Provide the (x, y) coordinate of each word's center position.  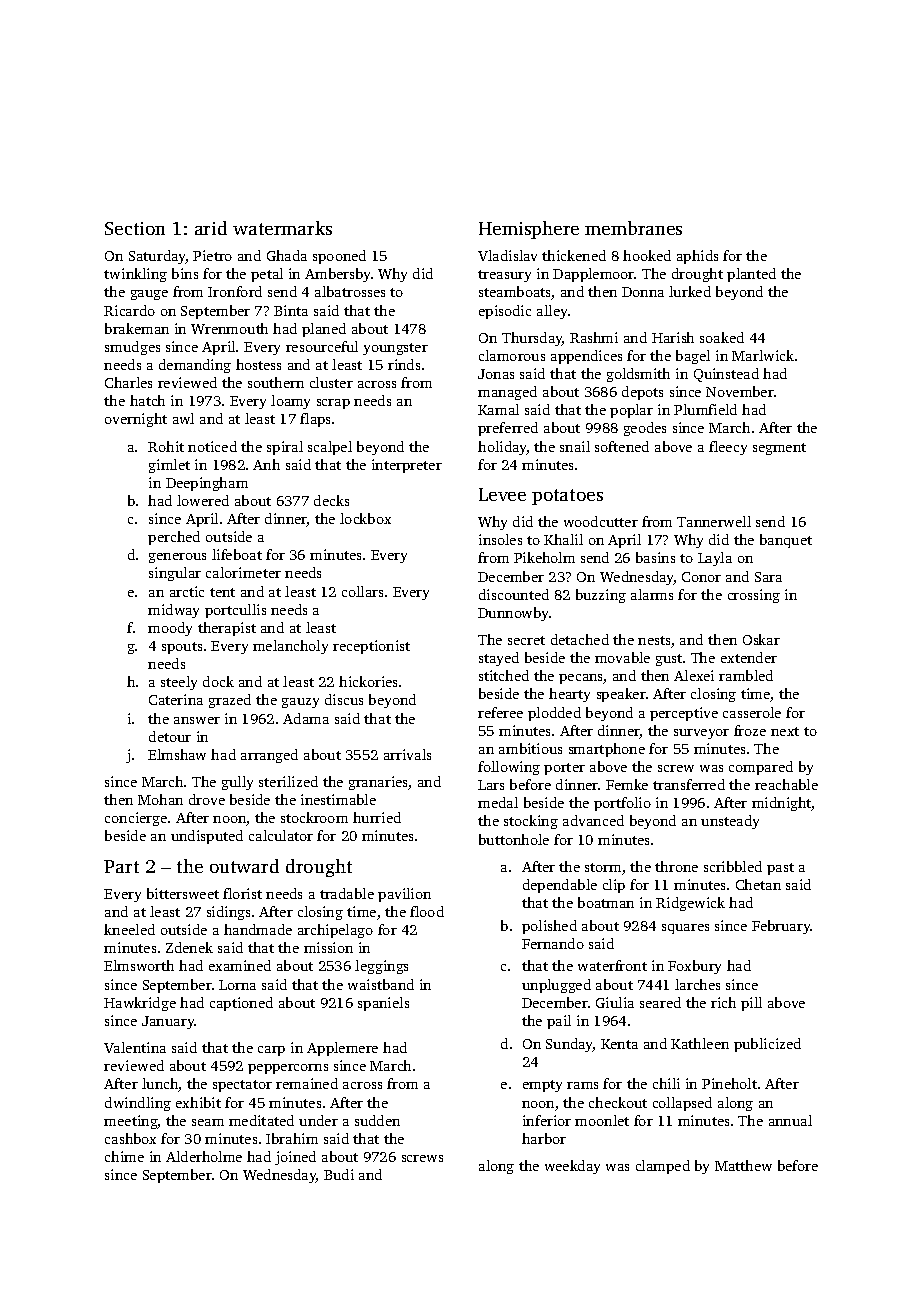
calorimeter (243, 572)
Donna (643, 292)
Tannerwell (714, 521)
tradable (347, 893)
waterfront (612, 965)
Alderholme (204, 1156)
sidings (228, 913)
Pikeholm (544, 557)
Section (135, 228)
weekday (572, 1167)
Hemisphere (529, 230)
